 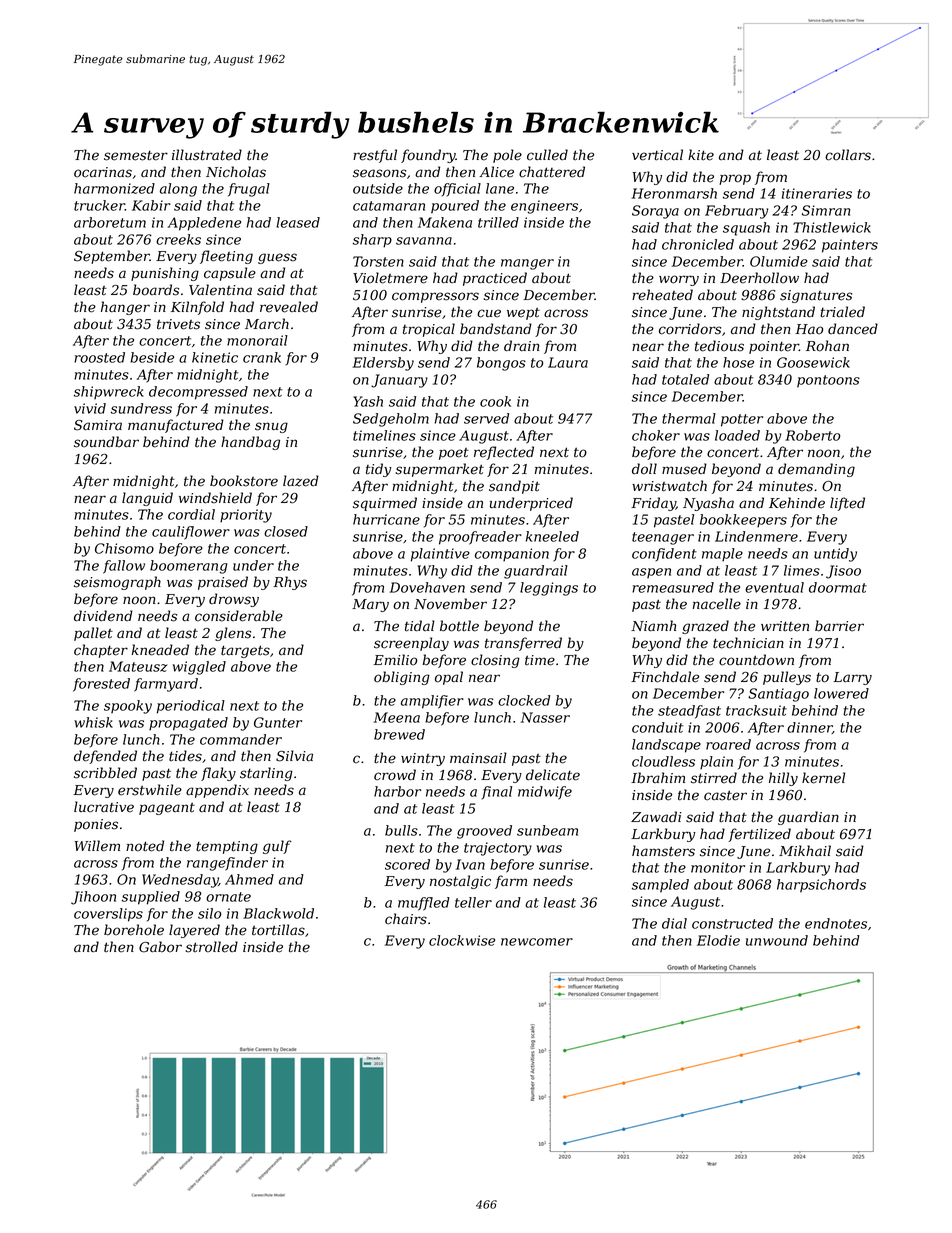 I want to click on borehole, so click(x=134, y=930).
